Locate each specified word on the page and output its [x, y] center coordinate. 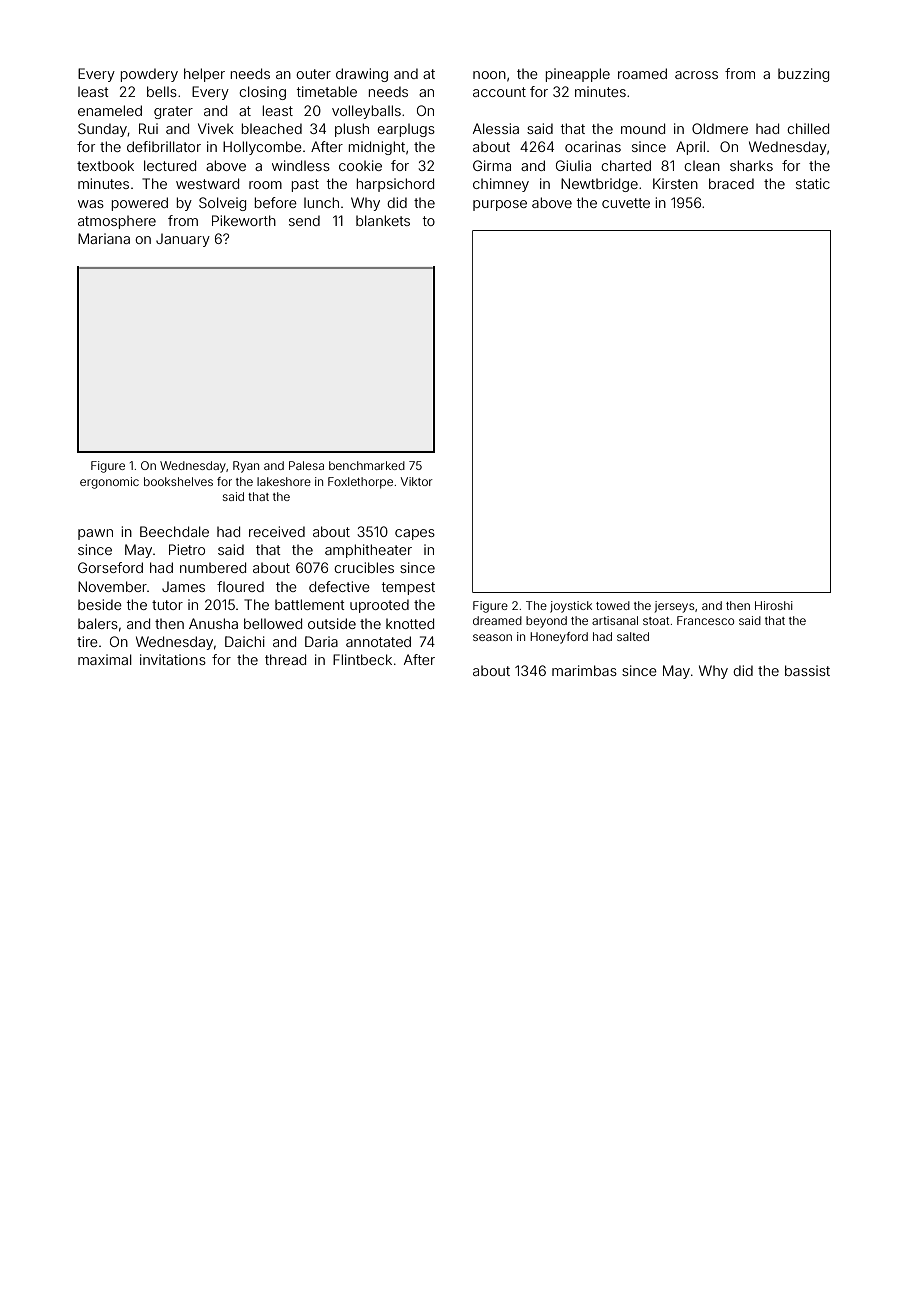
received [277, 531]
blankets [383, 220]
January [183, 240]
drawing [362, 75]
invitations [173, 659]
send [304, 220]
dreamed [497, 620]
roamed [642, 73]
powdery [149, 75]
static [813, 183]
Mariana [104, 238]
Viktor [417, 481]
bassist [807, 670]
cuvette [626, 203]
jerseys [675, 607]
